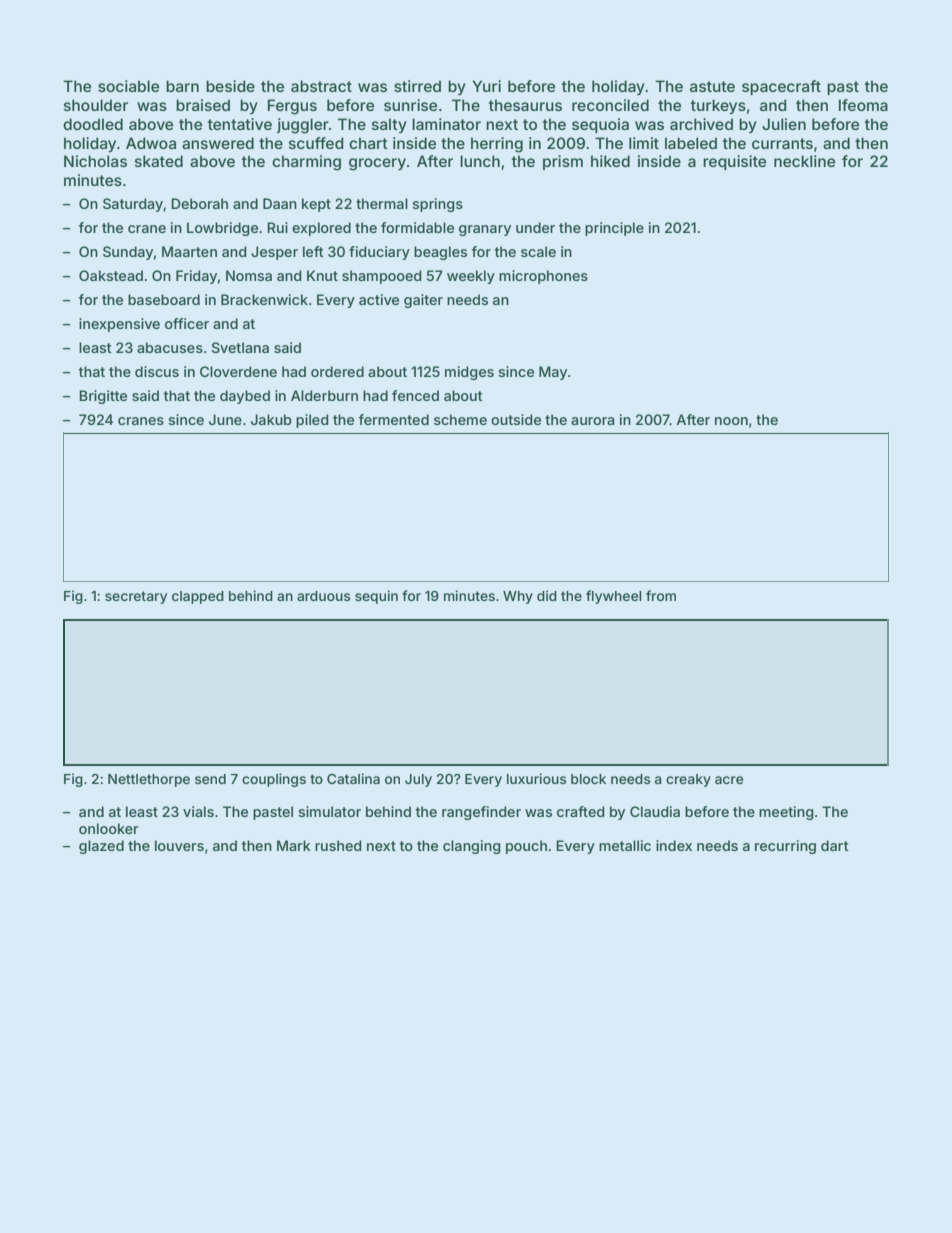 Image resolution: width=952 pixels, height=1233 pixels. What do you see at coordinates (734, 162) in the screenshot?
I see `requisite` at bounding box center [734, 162].
